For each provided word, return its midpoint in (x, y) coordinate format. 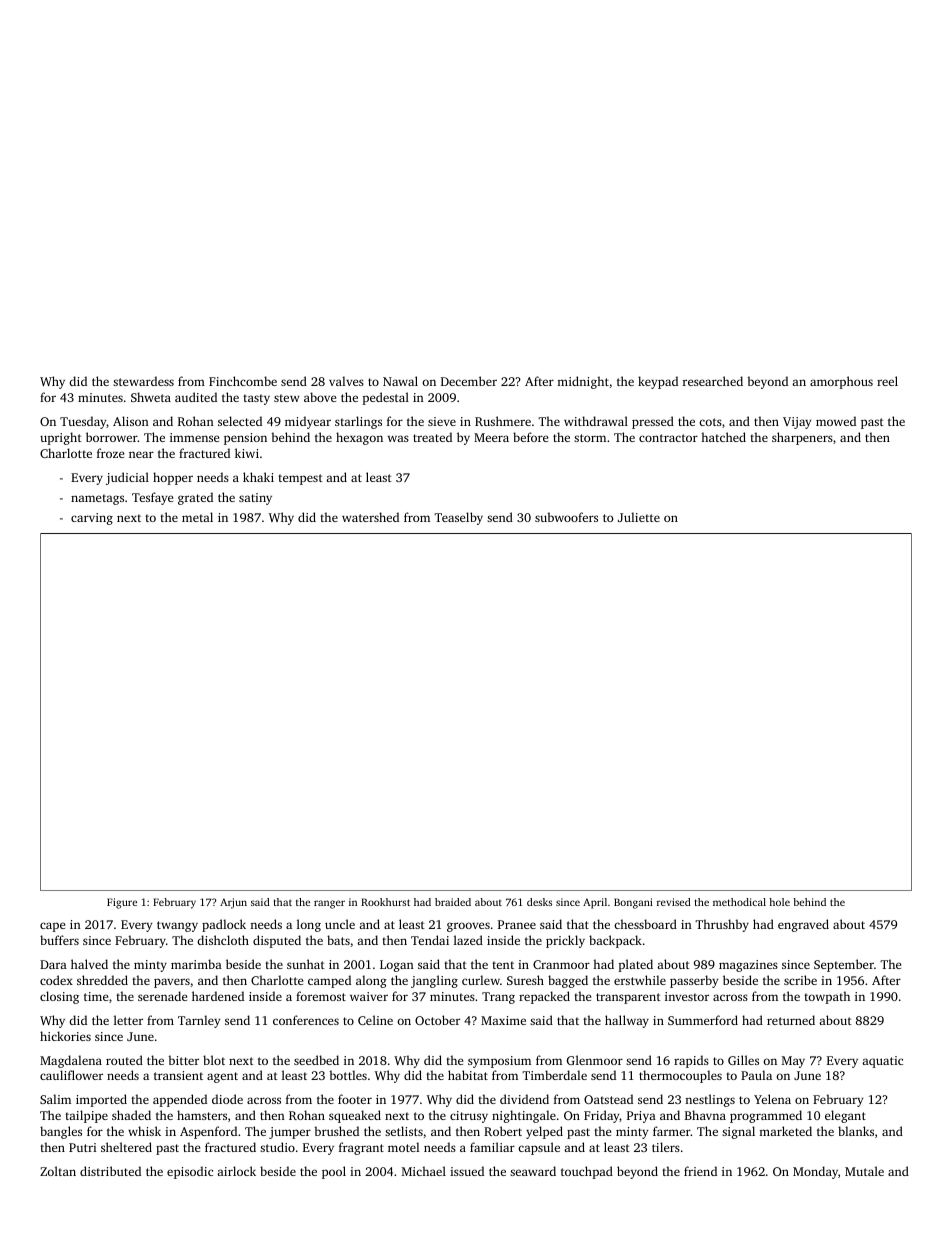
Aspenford (208, 1132)
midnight (583, 382)
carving (92, 519)
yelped (544, 1132)
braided (453, 902)
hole (779, 902)
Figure (122, 903)
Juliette (639, 517)
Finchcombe (243, 381)
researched (713, 381)
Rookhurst (385, 902)
